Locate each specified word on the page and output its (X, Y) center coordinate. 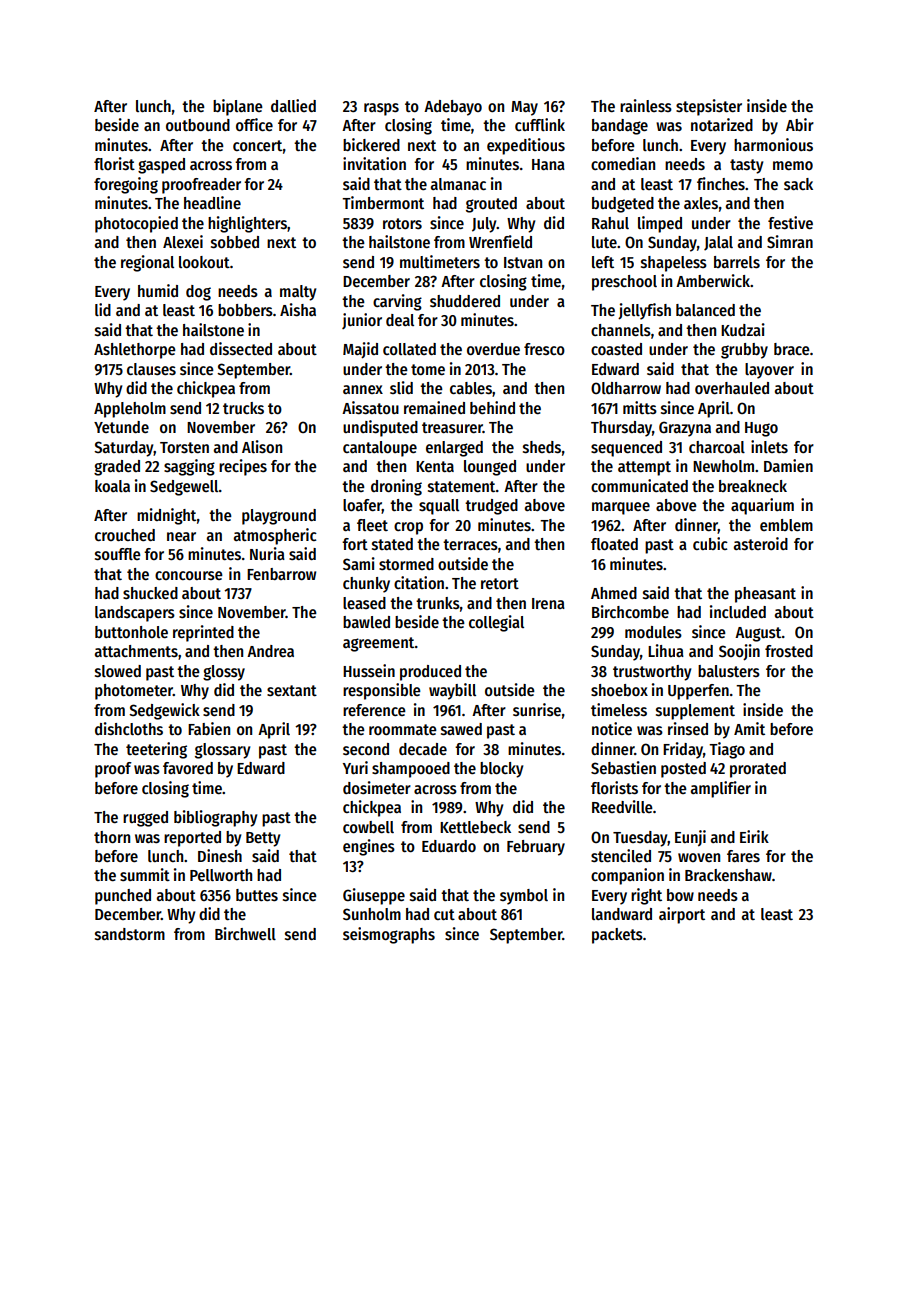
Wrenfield (500, 241)
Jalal (718, 243)
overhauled (732, 388)
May (524, 108)
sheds (542, 447)
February (536, 848)
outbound (198, 125)
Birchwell (245, 933)
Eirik (754, 836)
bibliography (215, 818)
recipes (243, 467)
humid (158, 290)
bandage (620, 127)
